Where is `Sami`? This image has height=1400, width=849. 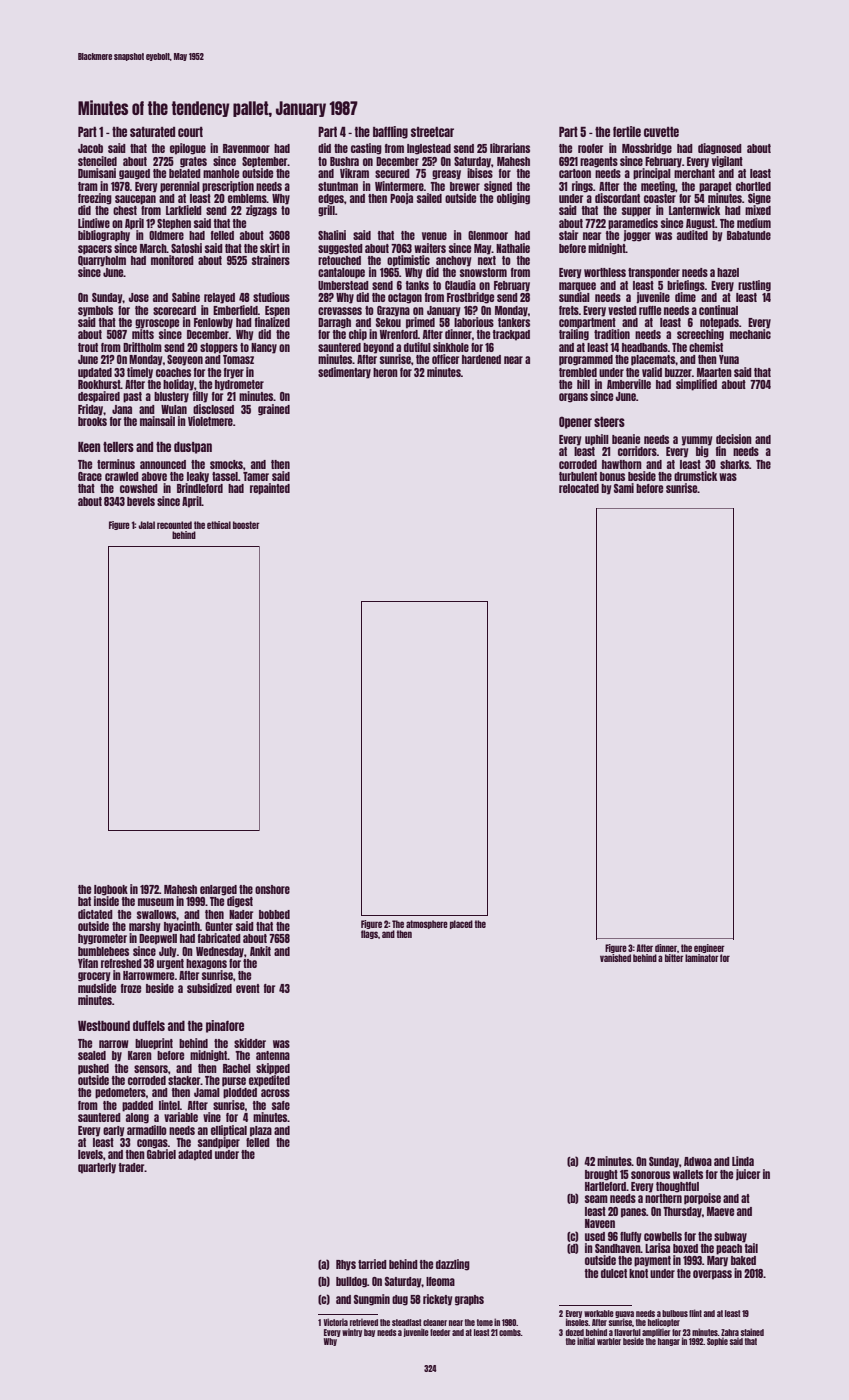 Sami is located at coordinates (624, 488).
